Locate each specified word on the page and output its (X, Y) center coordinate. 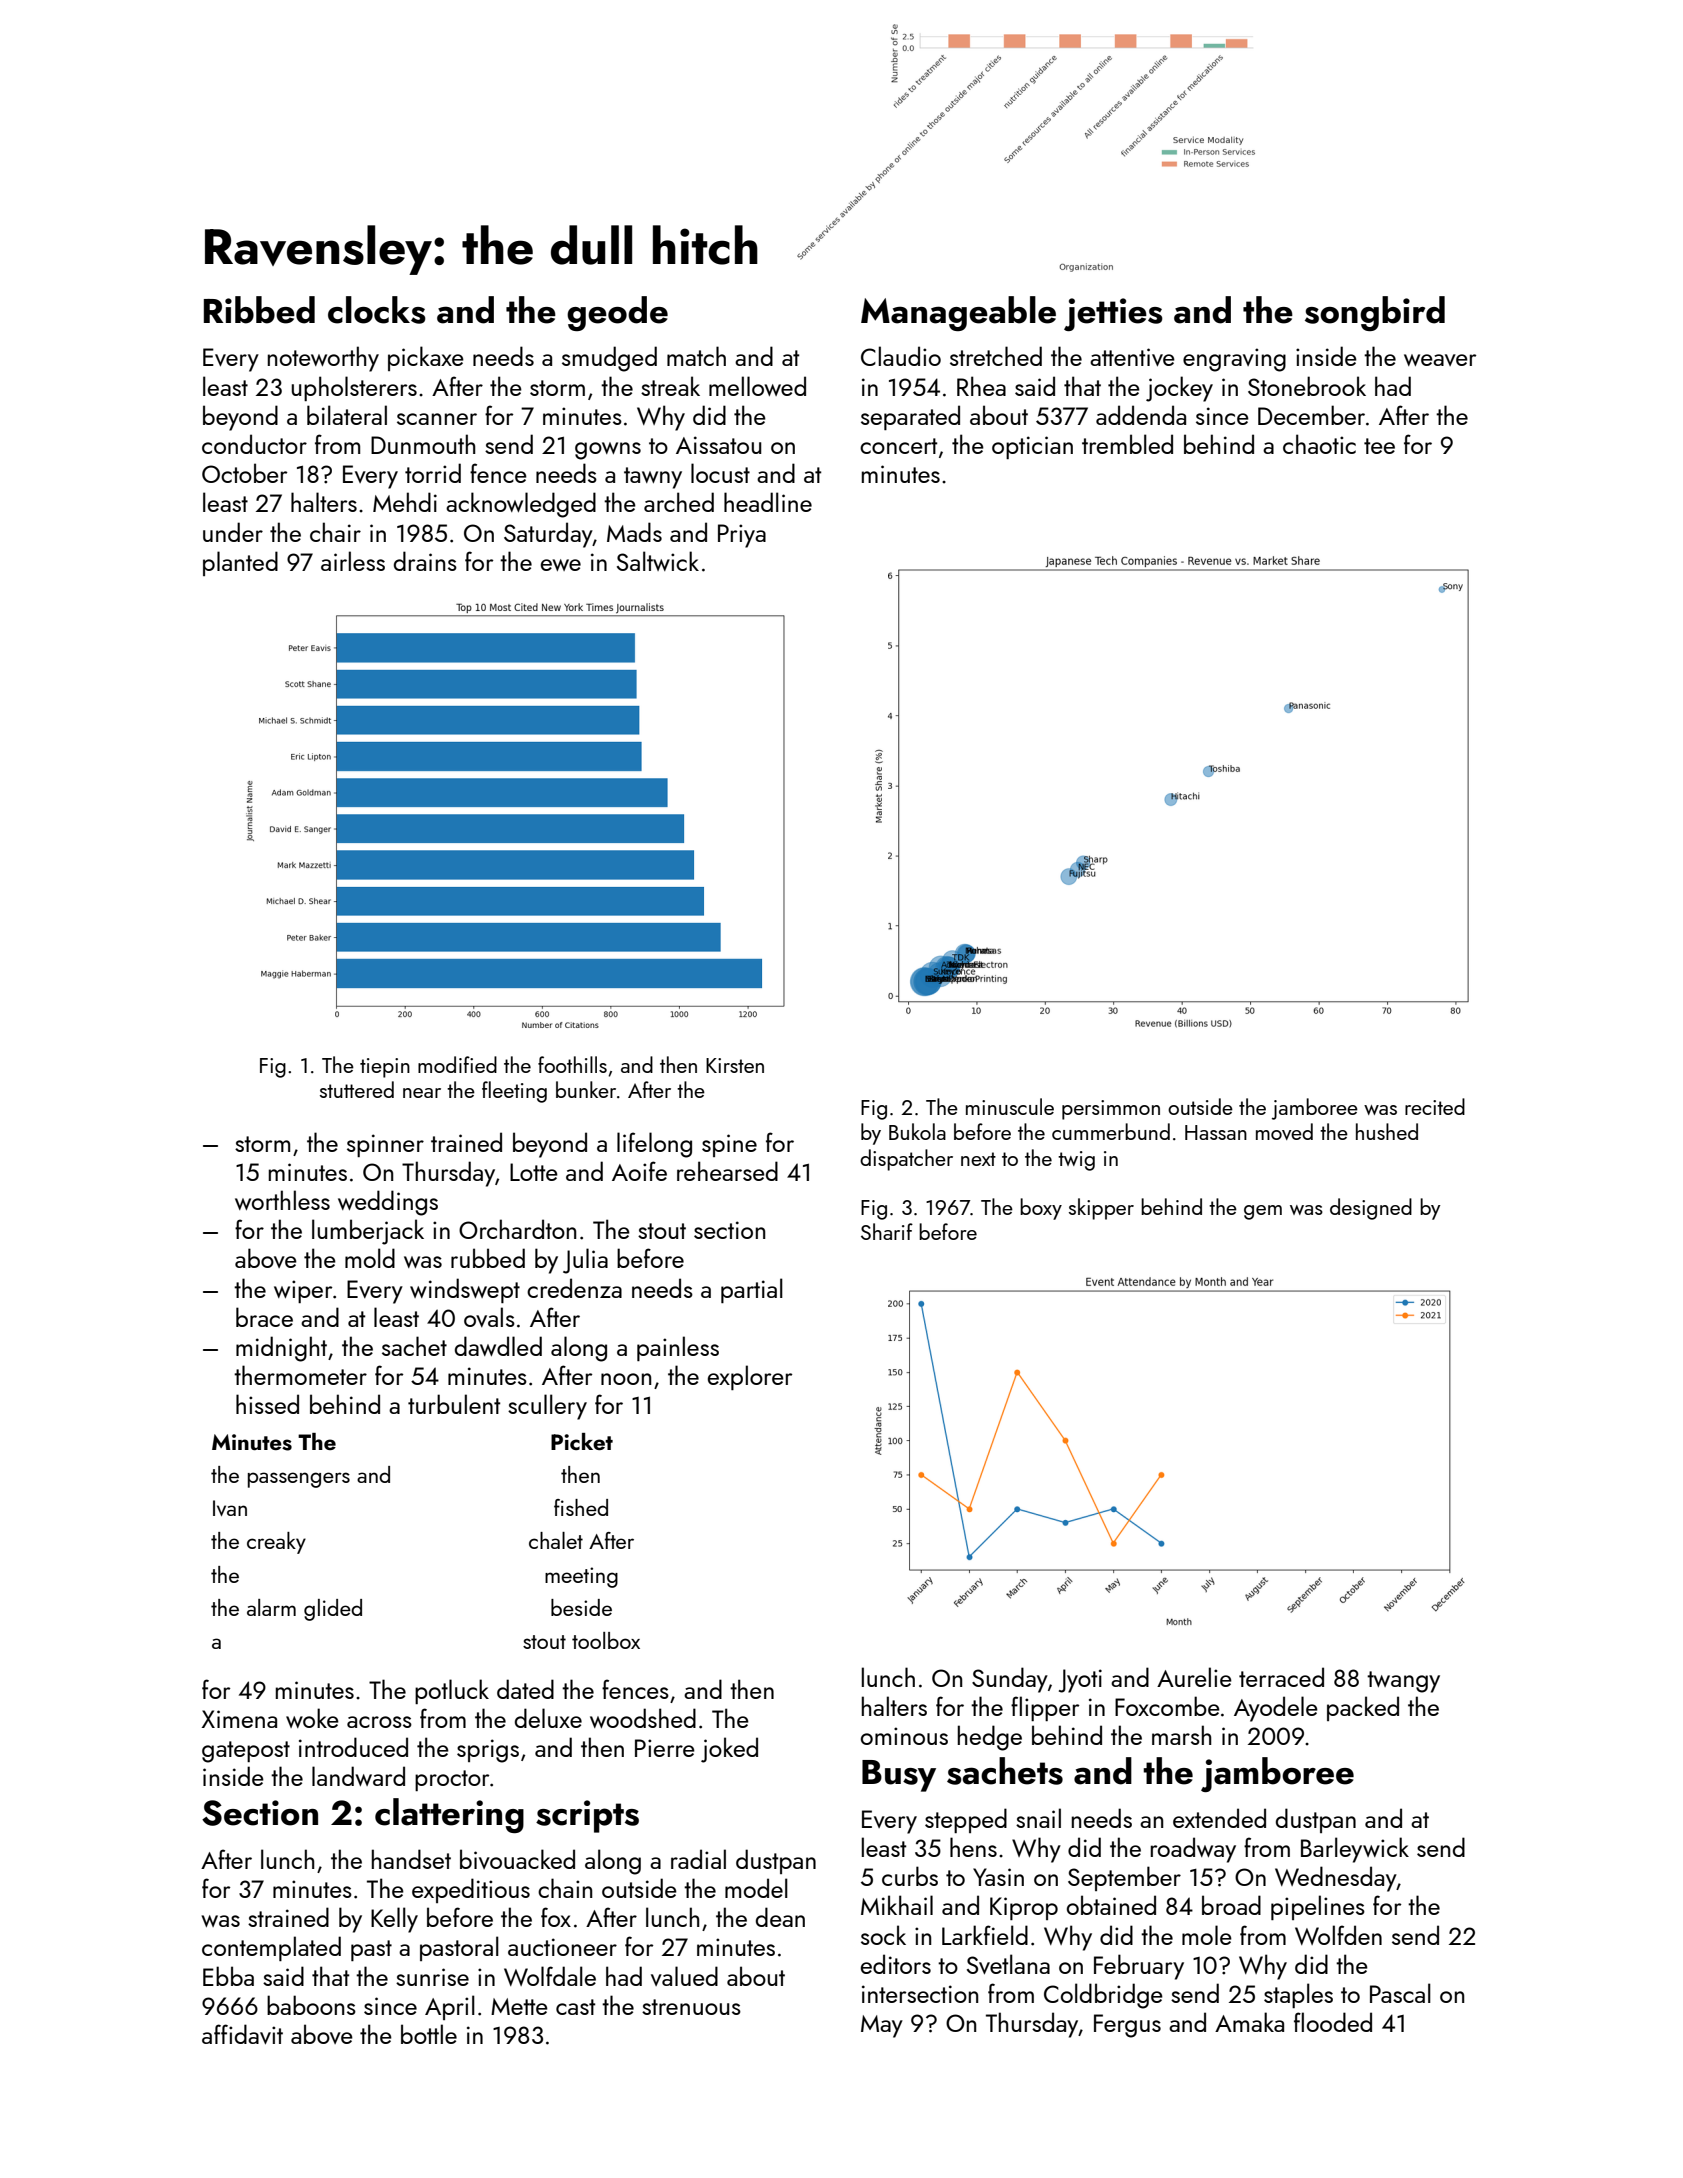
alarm (271, 1607)
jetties (1113, 314)
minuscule (1010, 1106)
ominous (904, 1736)
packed (1363, 1708)
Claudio (901, 356)
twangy (1403, 1682)
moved (1284, 1131)
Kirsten (735, 1065)
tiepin (385, 1068)
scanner (437, 419)
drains (425, 561)
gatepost (246, 1752)
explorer (750, 1377)
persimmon (1111, 1110)
